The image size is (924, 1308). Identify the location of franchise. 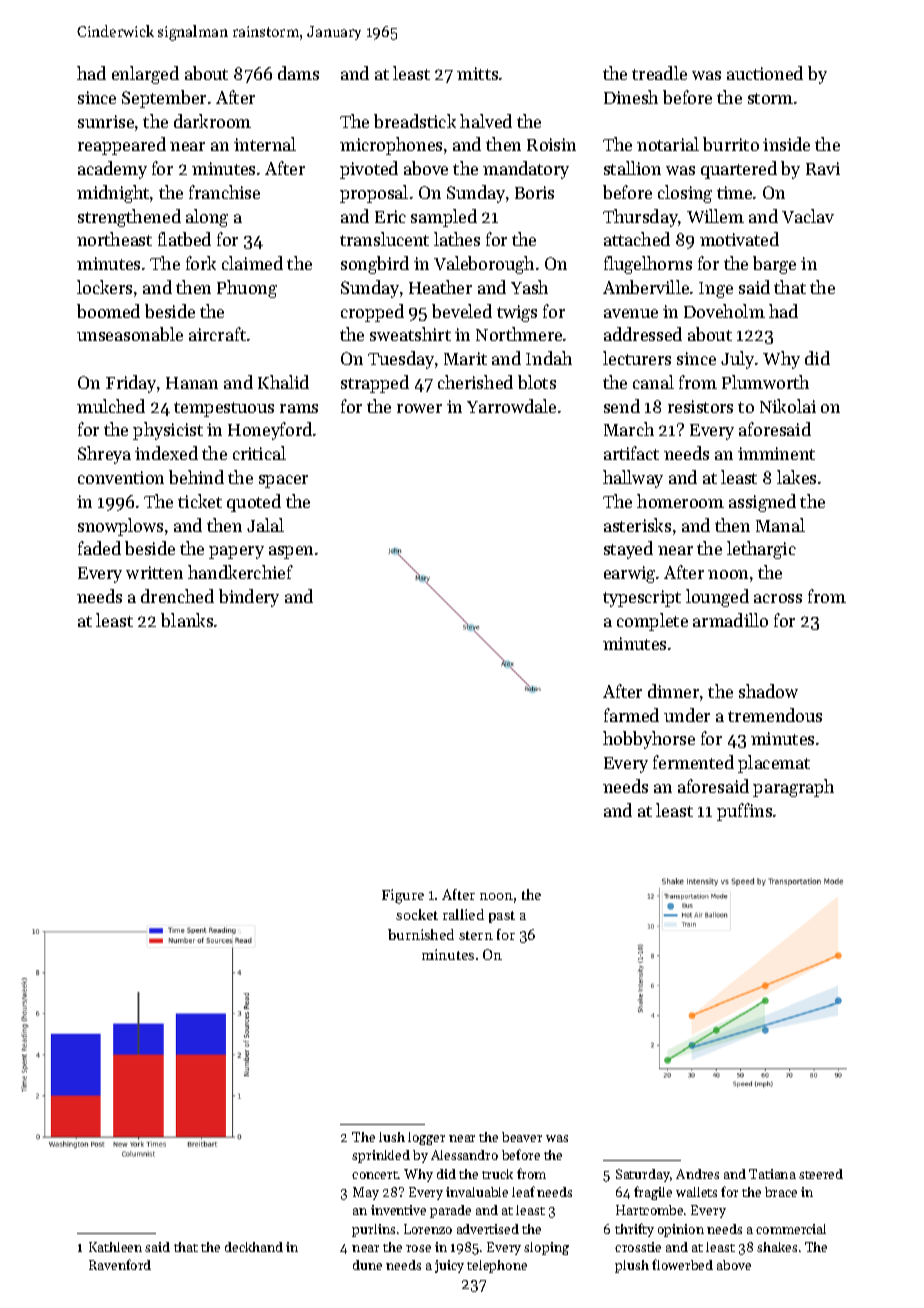
(224, 192).
